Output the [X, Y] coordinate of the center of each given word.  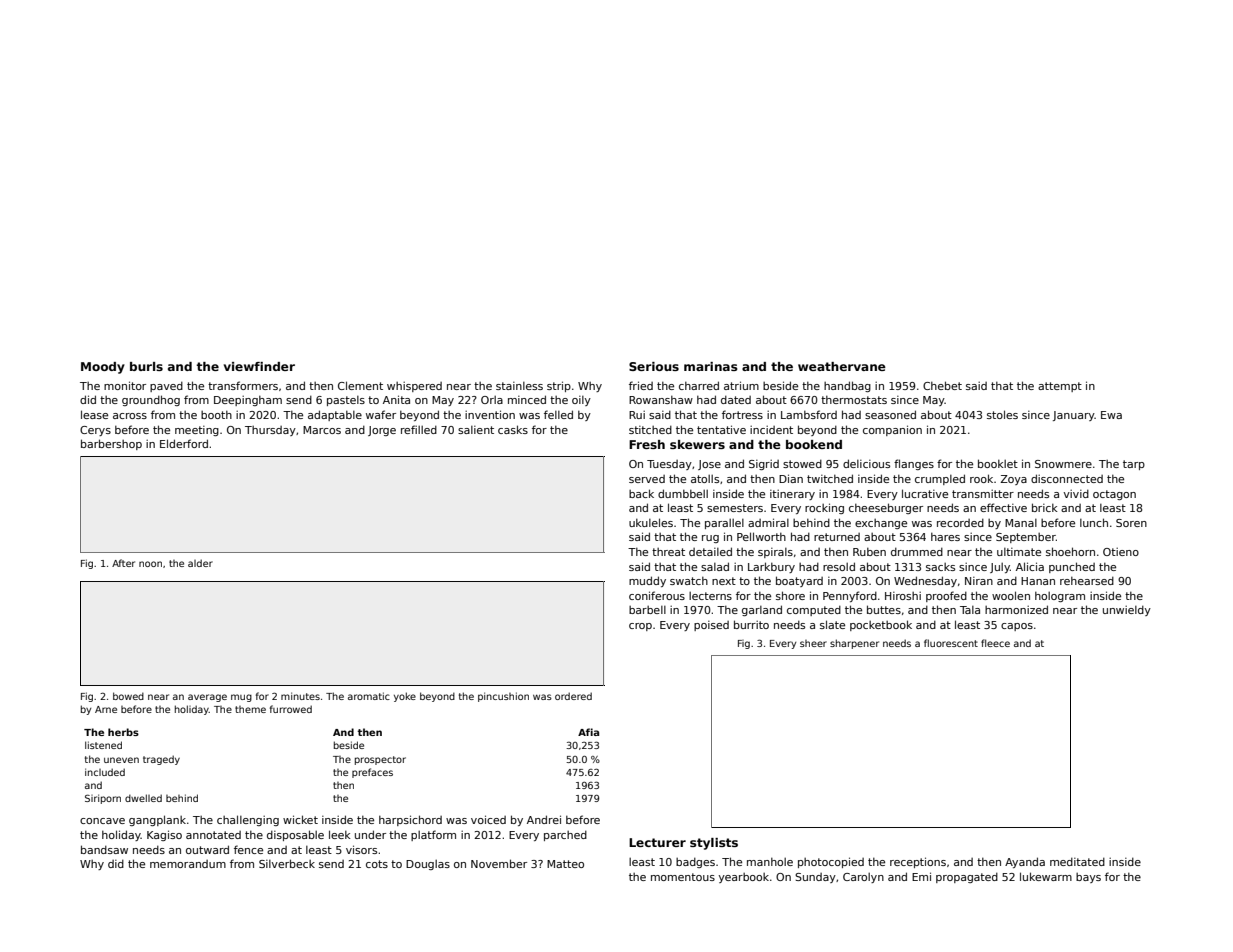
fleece [995, 643]
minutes [300, 696]
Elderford [184, 443]
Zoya [1013, 480]
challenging [248, 820]
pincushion [503, 697]
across [130, 416]
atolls [705, 479]
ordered [573, 696]
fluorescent [951, 643]
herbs [123, 732]
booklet [998, 463]
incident [771, 430]
